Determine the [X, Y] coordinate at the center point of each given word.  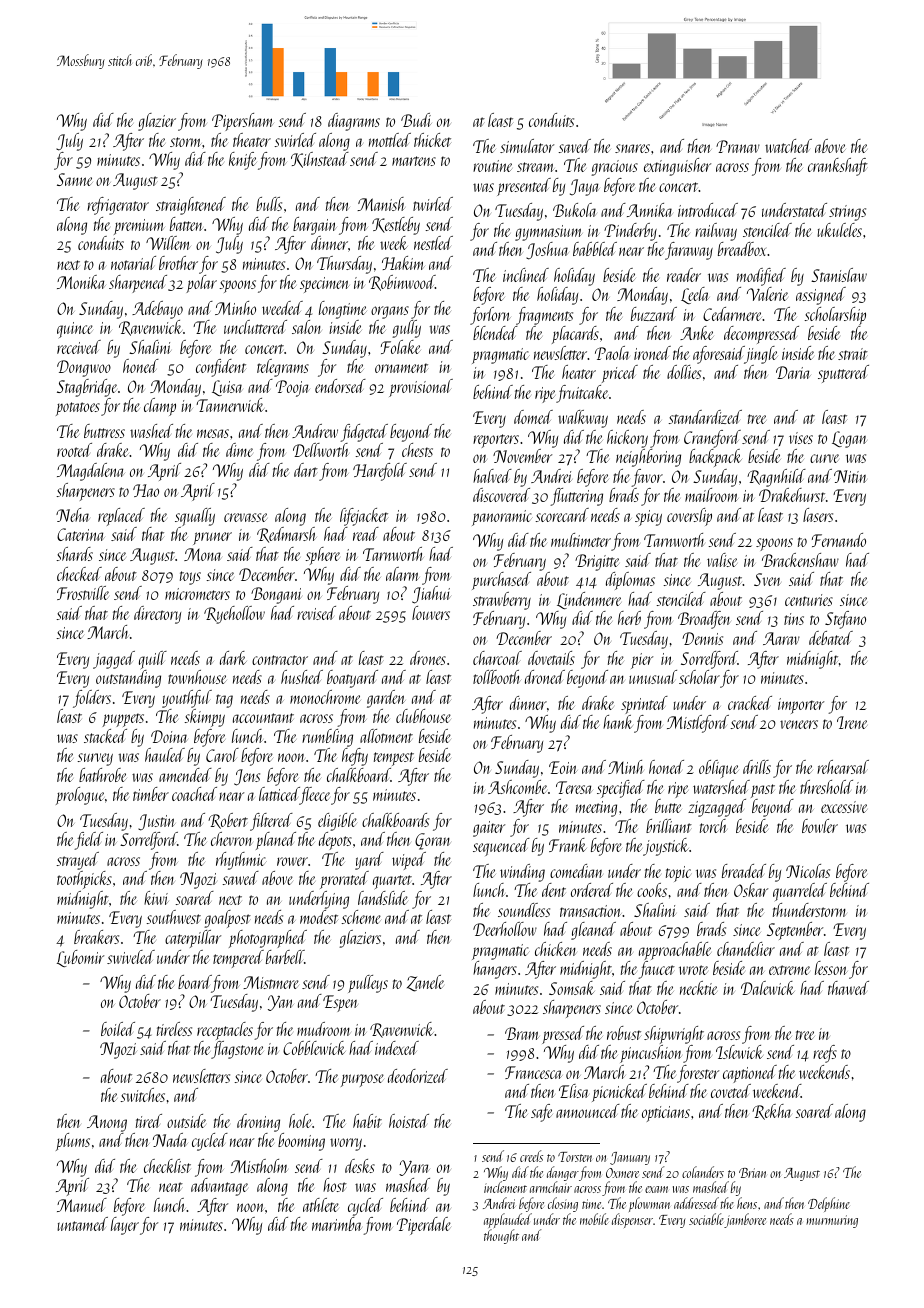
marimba [337, 1224]
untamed [82, 1224]
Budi [416, 120]
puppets [123, 720]
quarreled [800, 892]
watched [788, 146]
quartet [392, 882]
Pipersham [243, 122]
